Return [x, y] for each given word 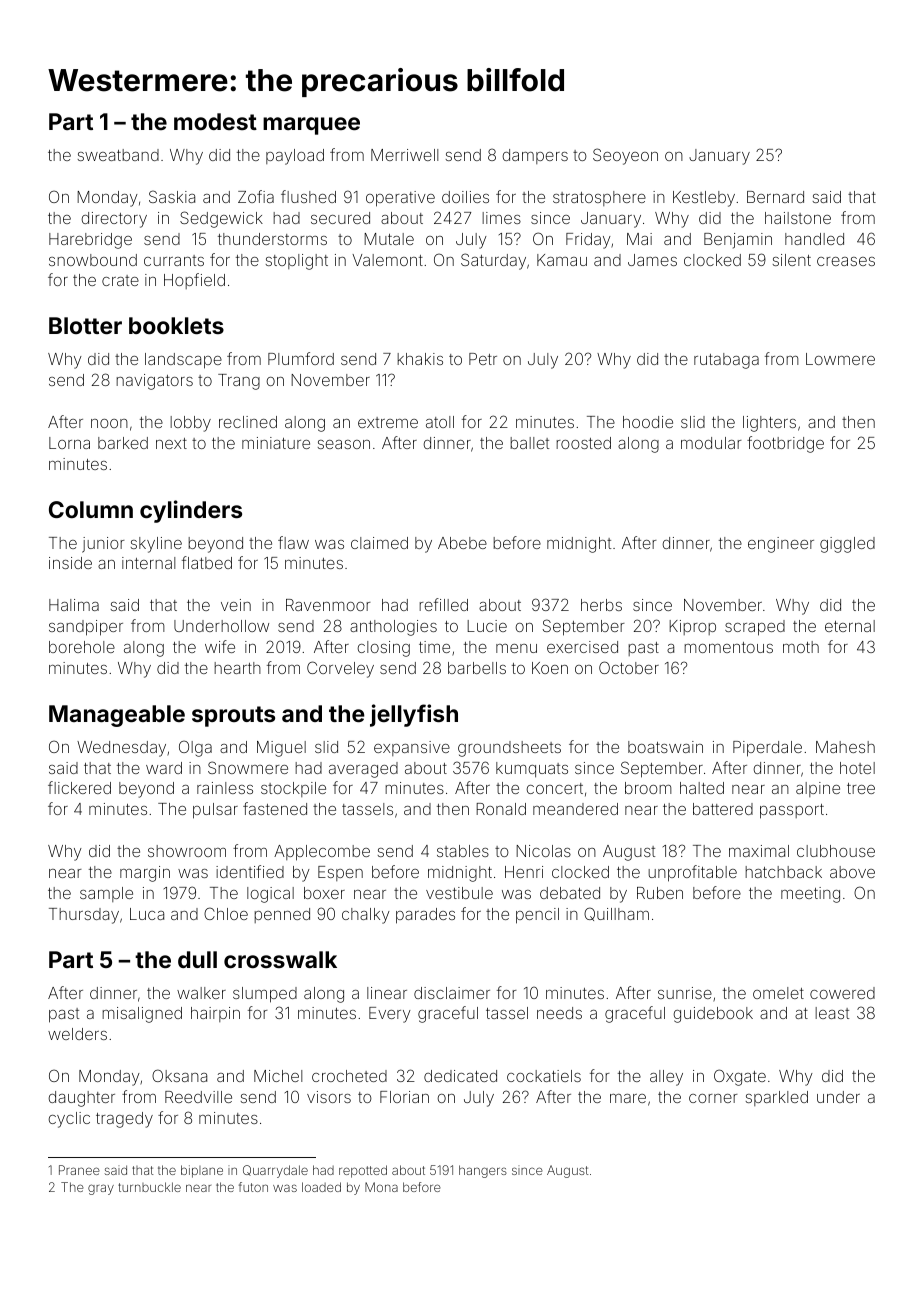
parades [425, 916]
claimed [379, 543]
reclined [248, 422]
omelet [778, 993]
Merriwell [404, 155]
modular [711, 443]
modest [215, 121]
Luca [147, 914]
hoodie [648, 422]
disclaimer [452, 993]
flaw [293, 542]
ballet [529, 443]
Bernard [775, 197]
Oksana [179, 1075]
